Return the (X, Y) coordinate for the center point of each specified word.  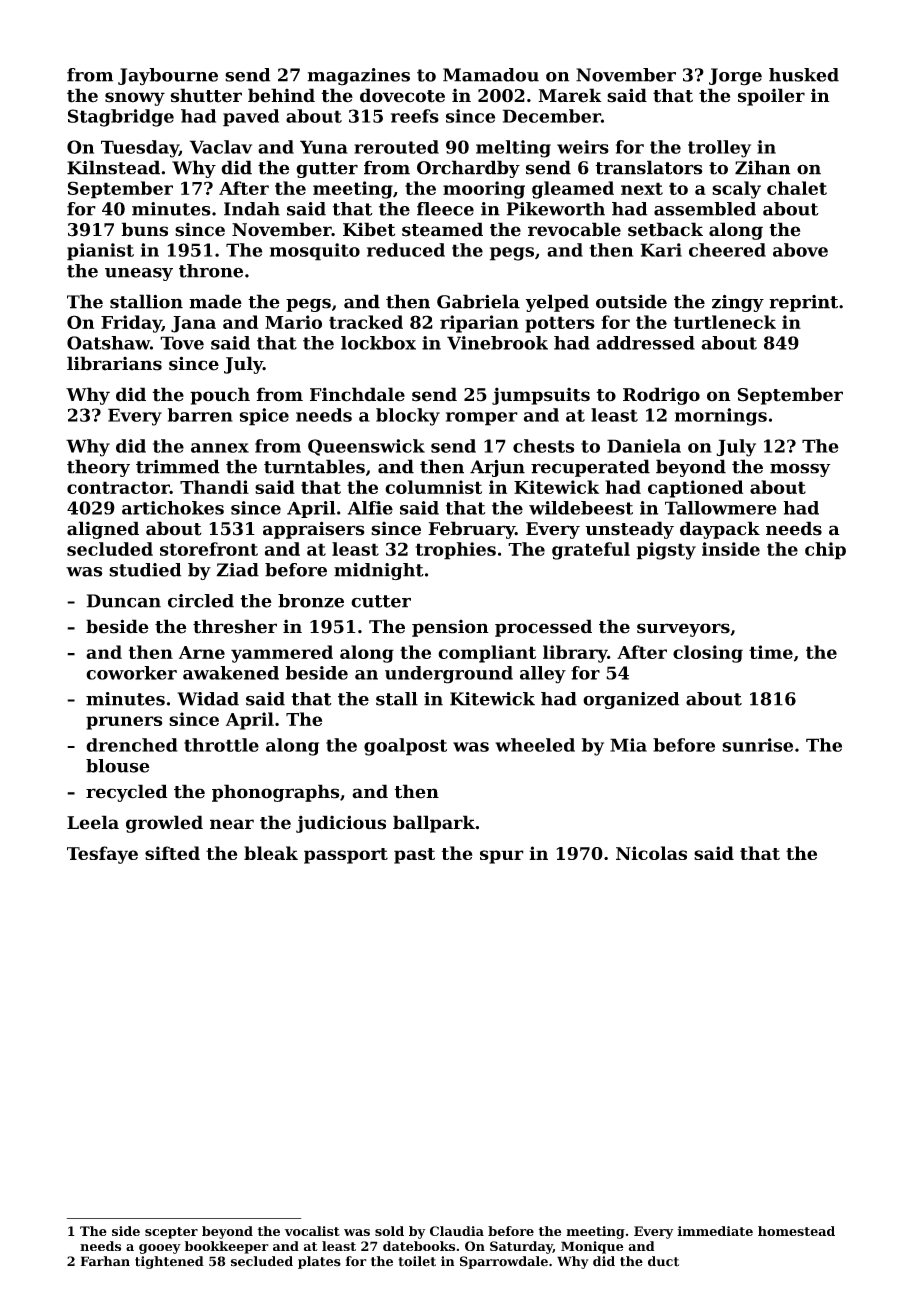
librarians (114, 363)
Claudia (457, 1231)
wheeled (535, 745)
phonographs (275, 793)
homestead (796, 1231)
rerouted (396, 147)
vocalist (312, 1231)
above (800, 250)
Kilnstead (113, 167)
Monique (592, 1247)
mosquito (315, 252)
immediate (715, 1231)
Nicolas (651, 853)
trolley (719, 149)
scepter (171, 1233)
